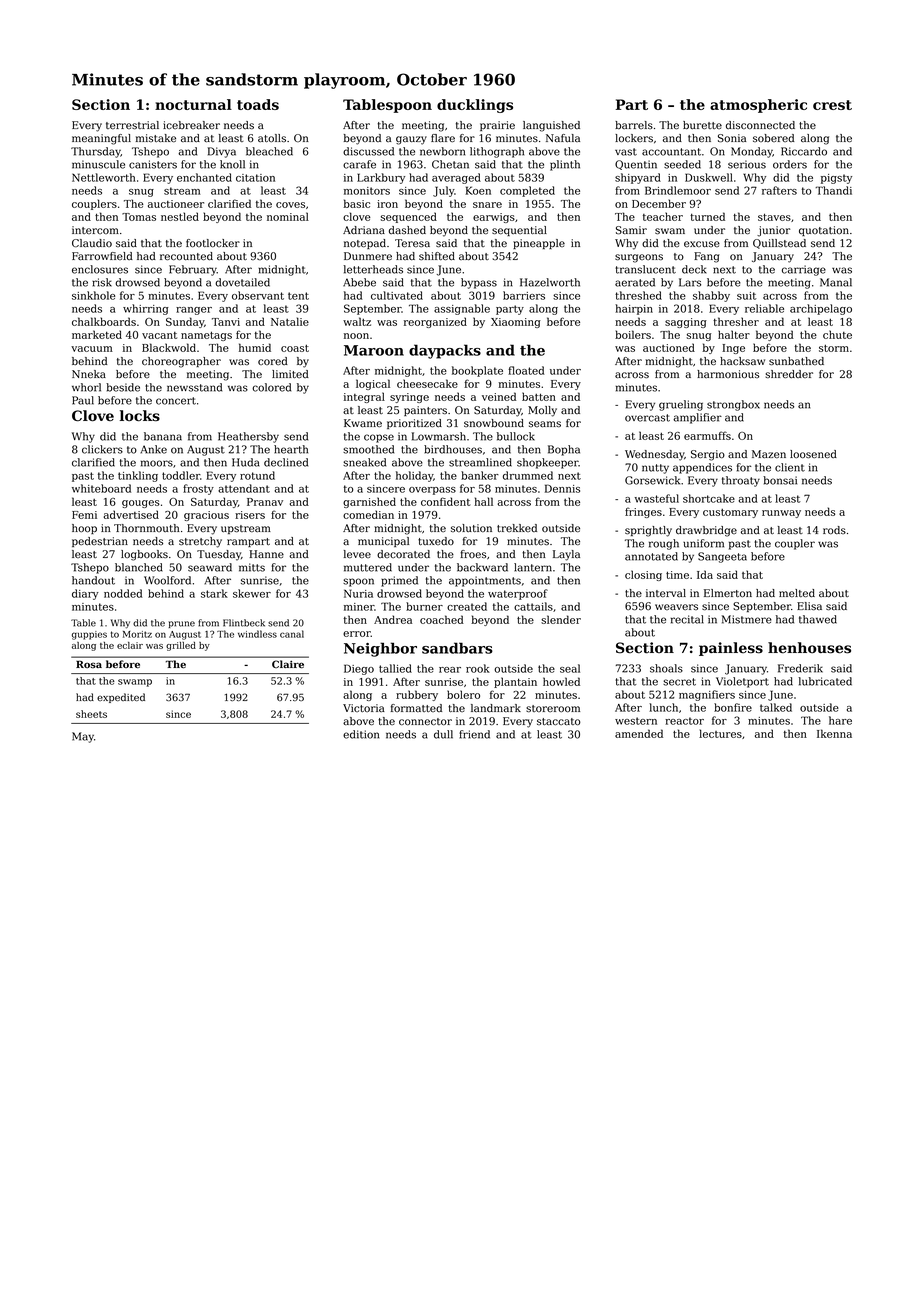  Describe the element at coordinates (836, 179) in the screenshot. I see `pigsty` at that location.
